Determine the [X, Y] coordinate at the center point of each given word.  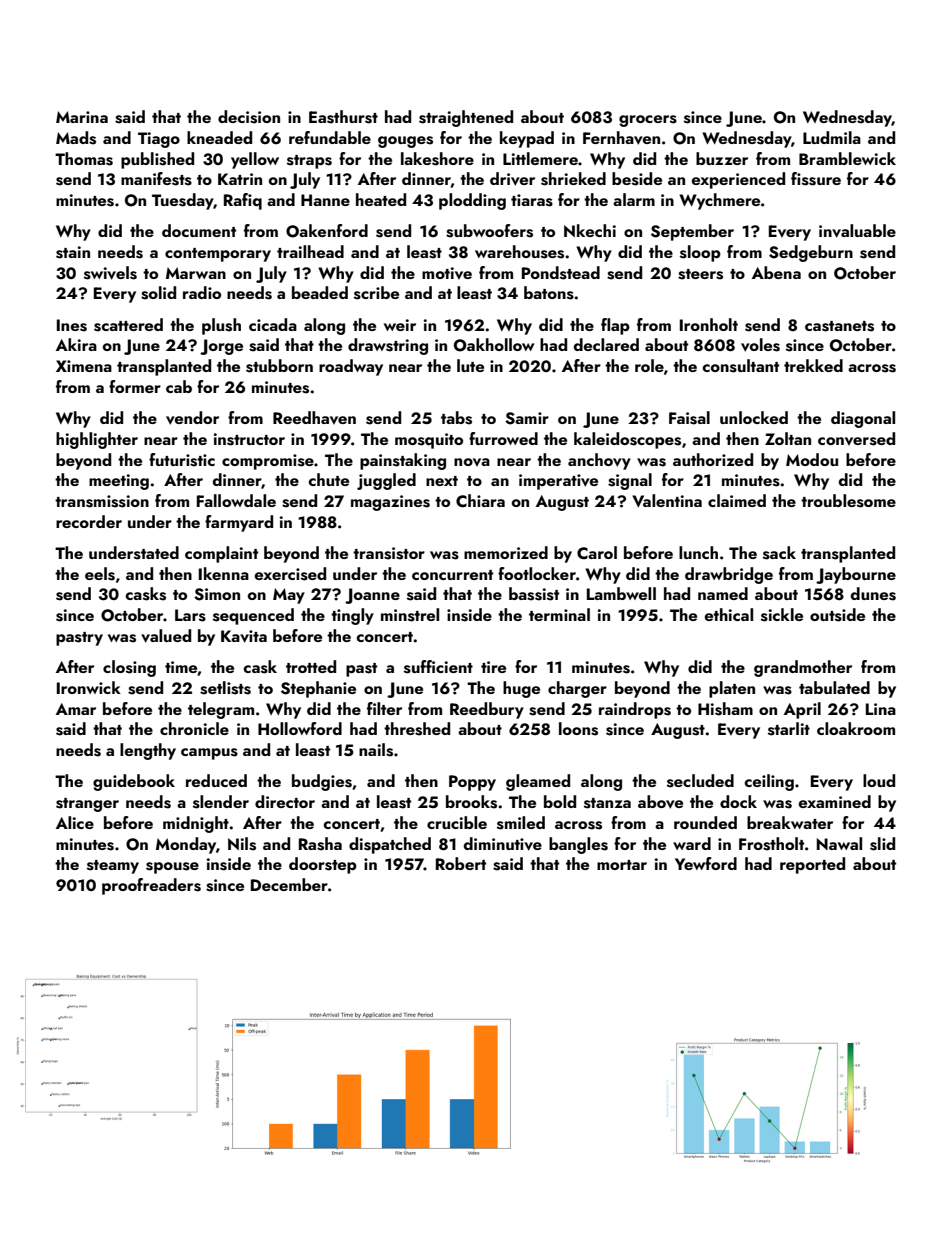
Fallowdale [236, 500]
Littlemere [540, 158]
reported [812, 865]
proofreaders [151, 886]
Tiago [159, 140]
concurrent [452, 575]
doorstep [323, 865]
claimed [737, 500]
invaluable [857, 231]
